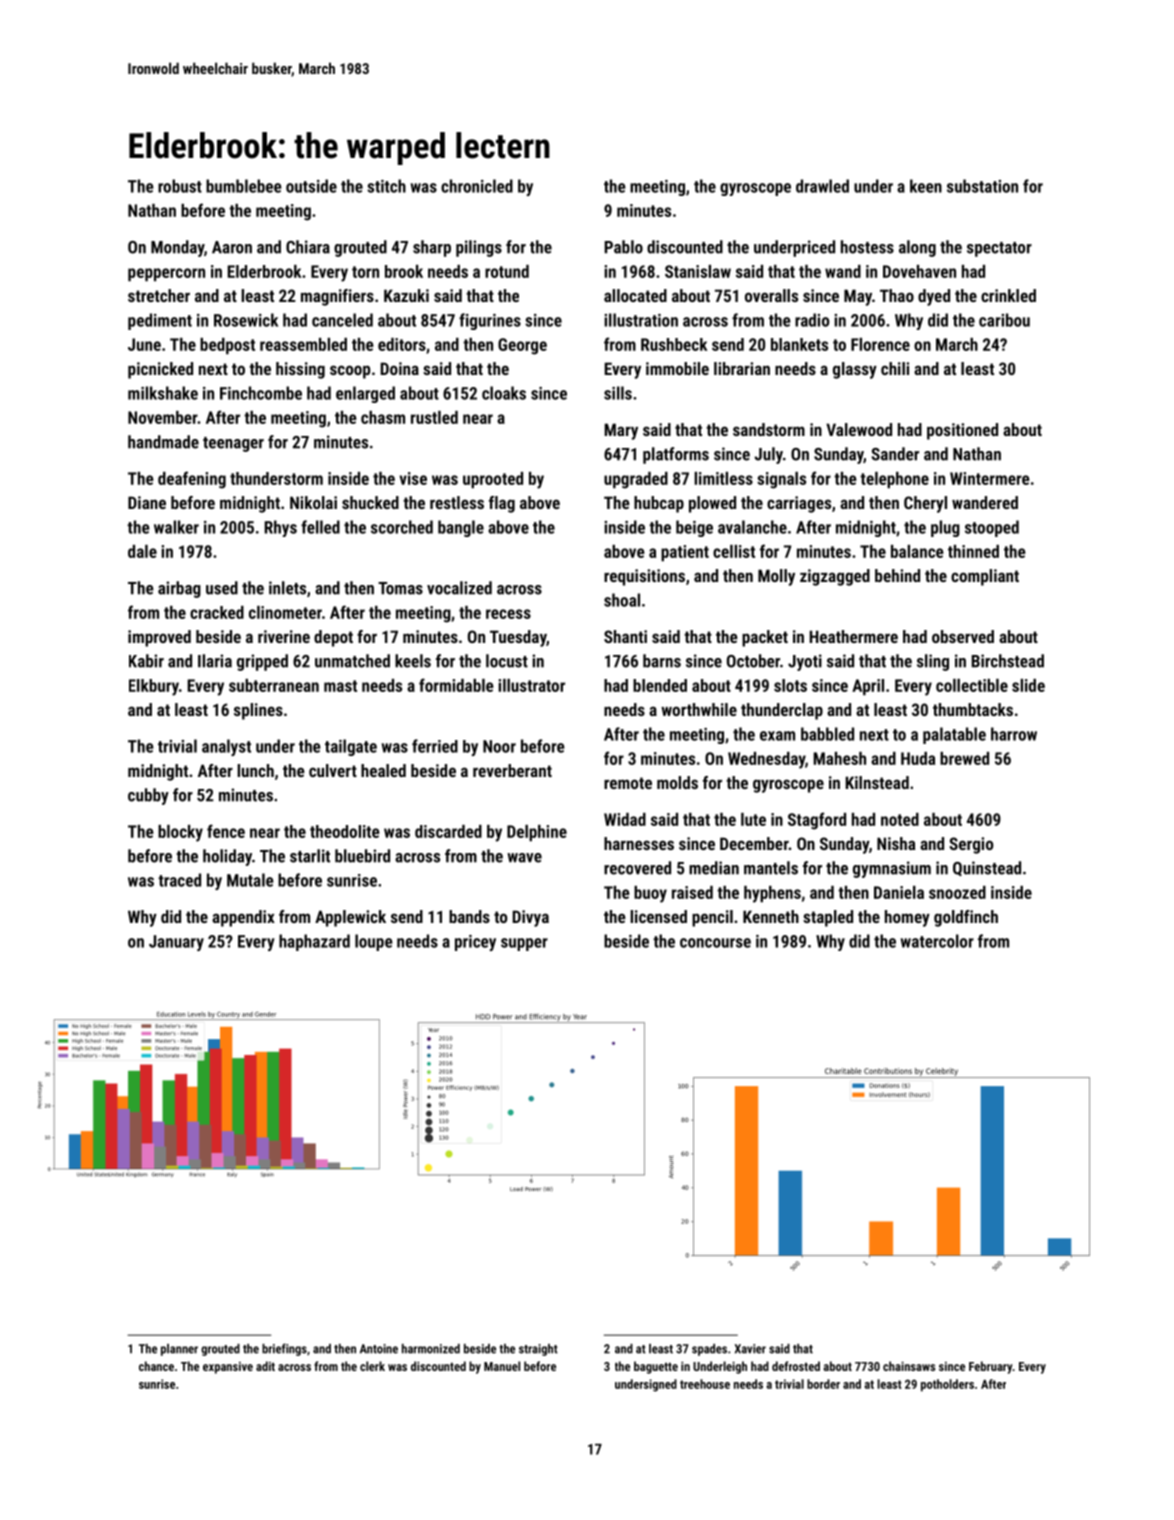 The image size is (1174, 1520). What do you see at coordinates (502, 1366) in the document?
I see `Manuel` at bounding box center [502, 1366].
